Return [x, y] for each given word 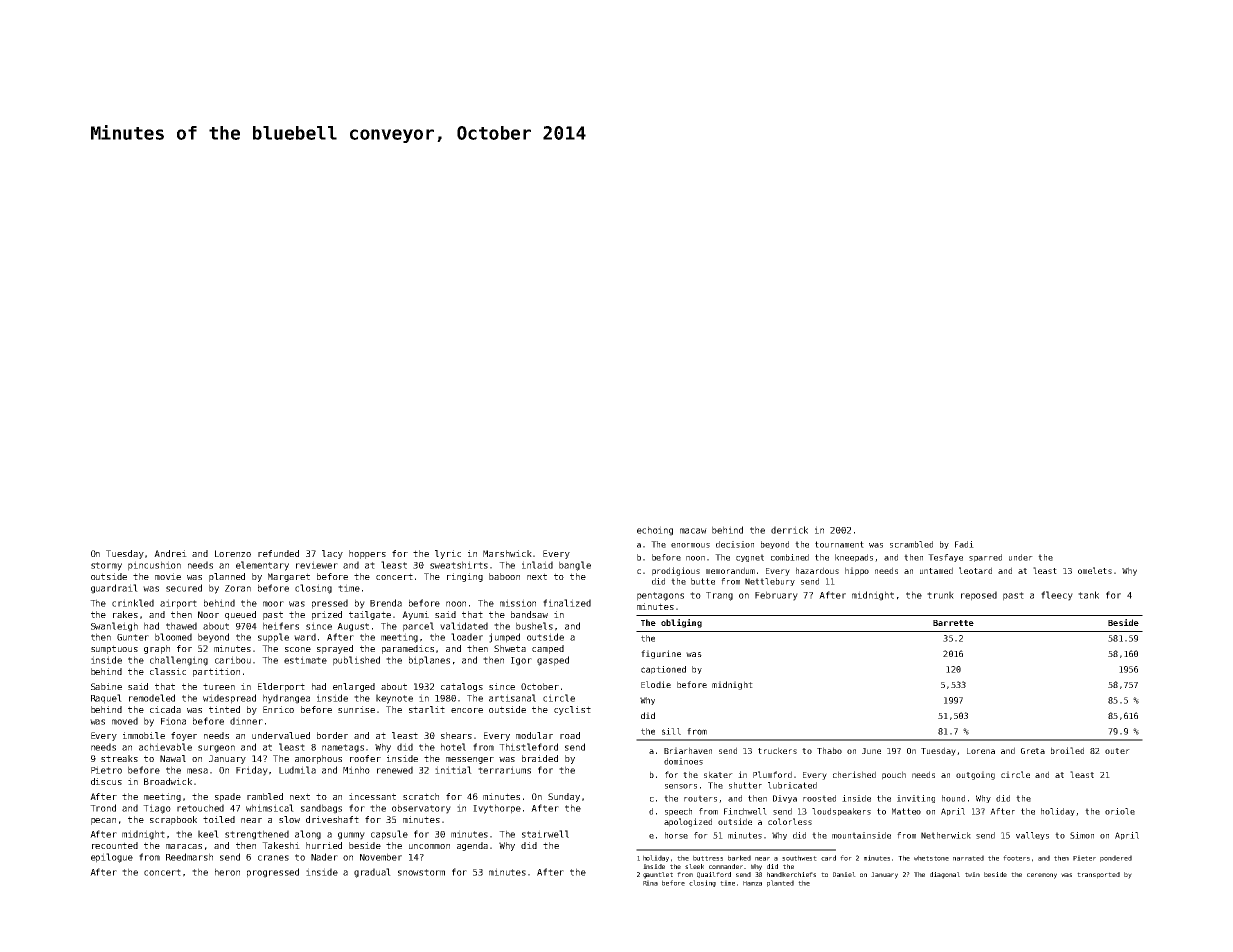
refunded [278, 553]
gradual [372, 873]
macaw [693, 531]
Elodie [656, 684]
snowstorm [421, 872]
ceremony [1042, 876]
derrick [789, 530]
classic [168, 671]
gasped [553, 661]
